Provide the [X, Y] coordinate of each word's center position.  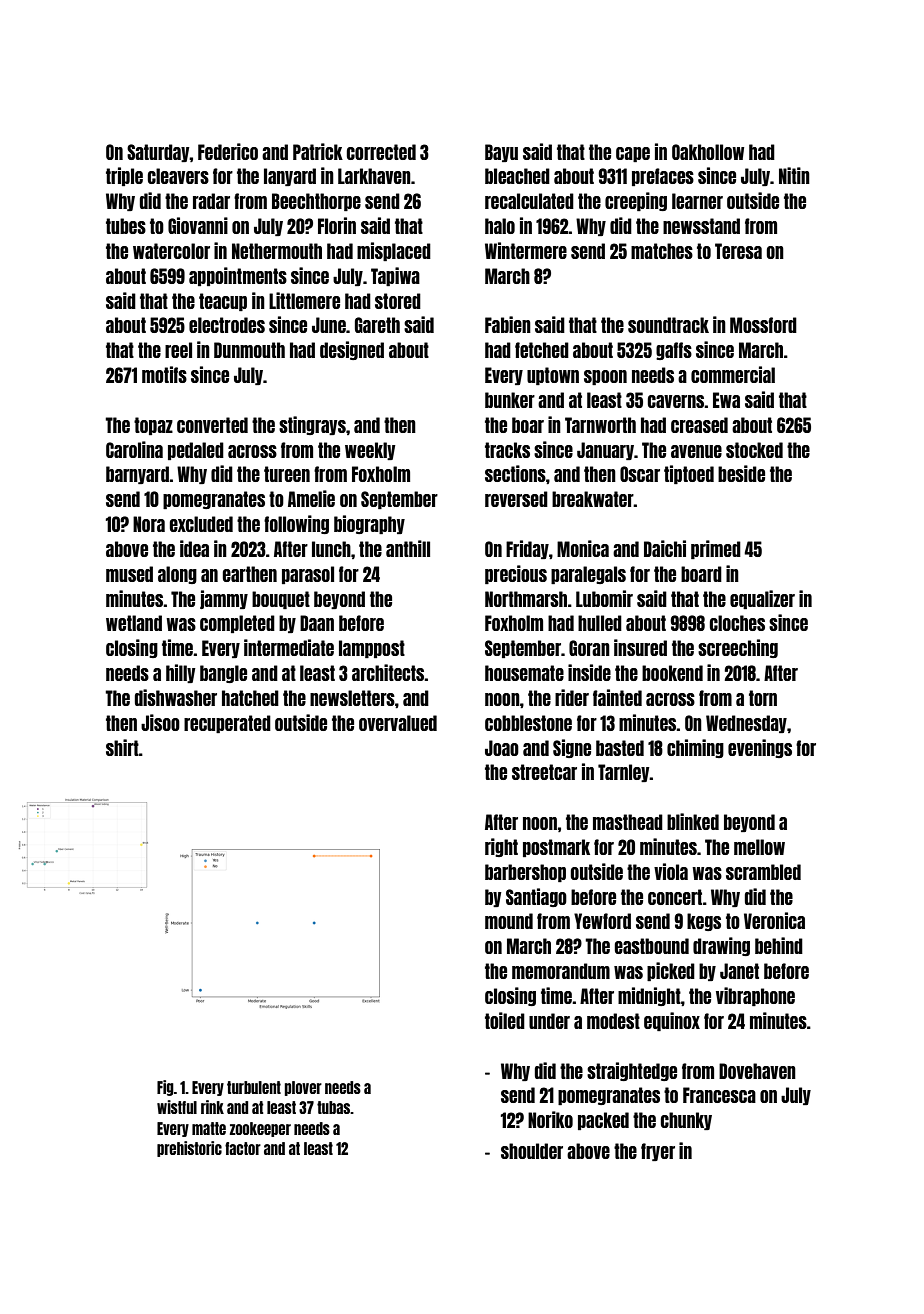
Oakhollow [708, 152]
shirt [122, 747]
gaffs [674, 351]
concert [675, 897]
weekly [370, 451]
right [501, 847]
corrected [381, 152]
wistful [177, 1107]
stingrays [312, 425]
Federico [228, 151]
